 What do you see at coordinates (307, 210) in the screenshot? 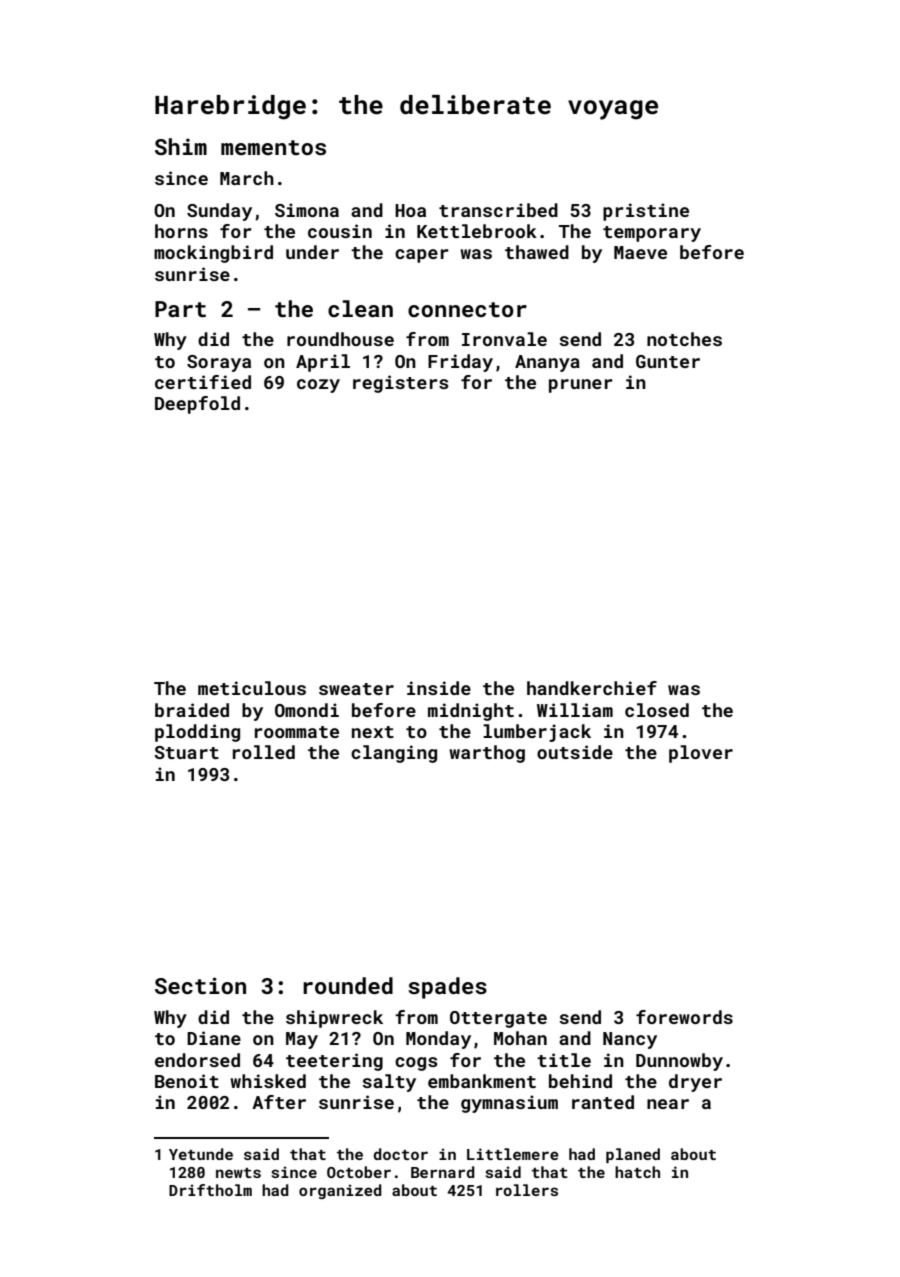
I see `Simona` at bounding box center [307, 210].
